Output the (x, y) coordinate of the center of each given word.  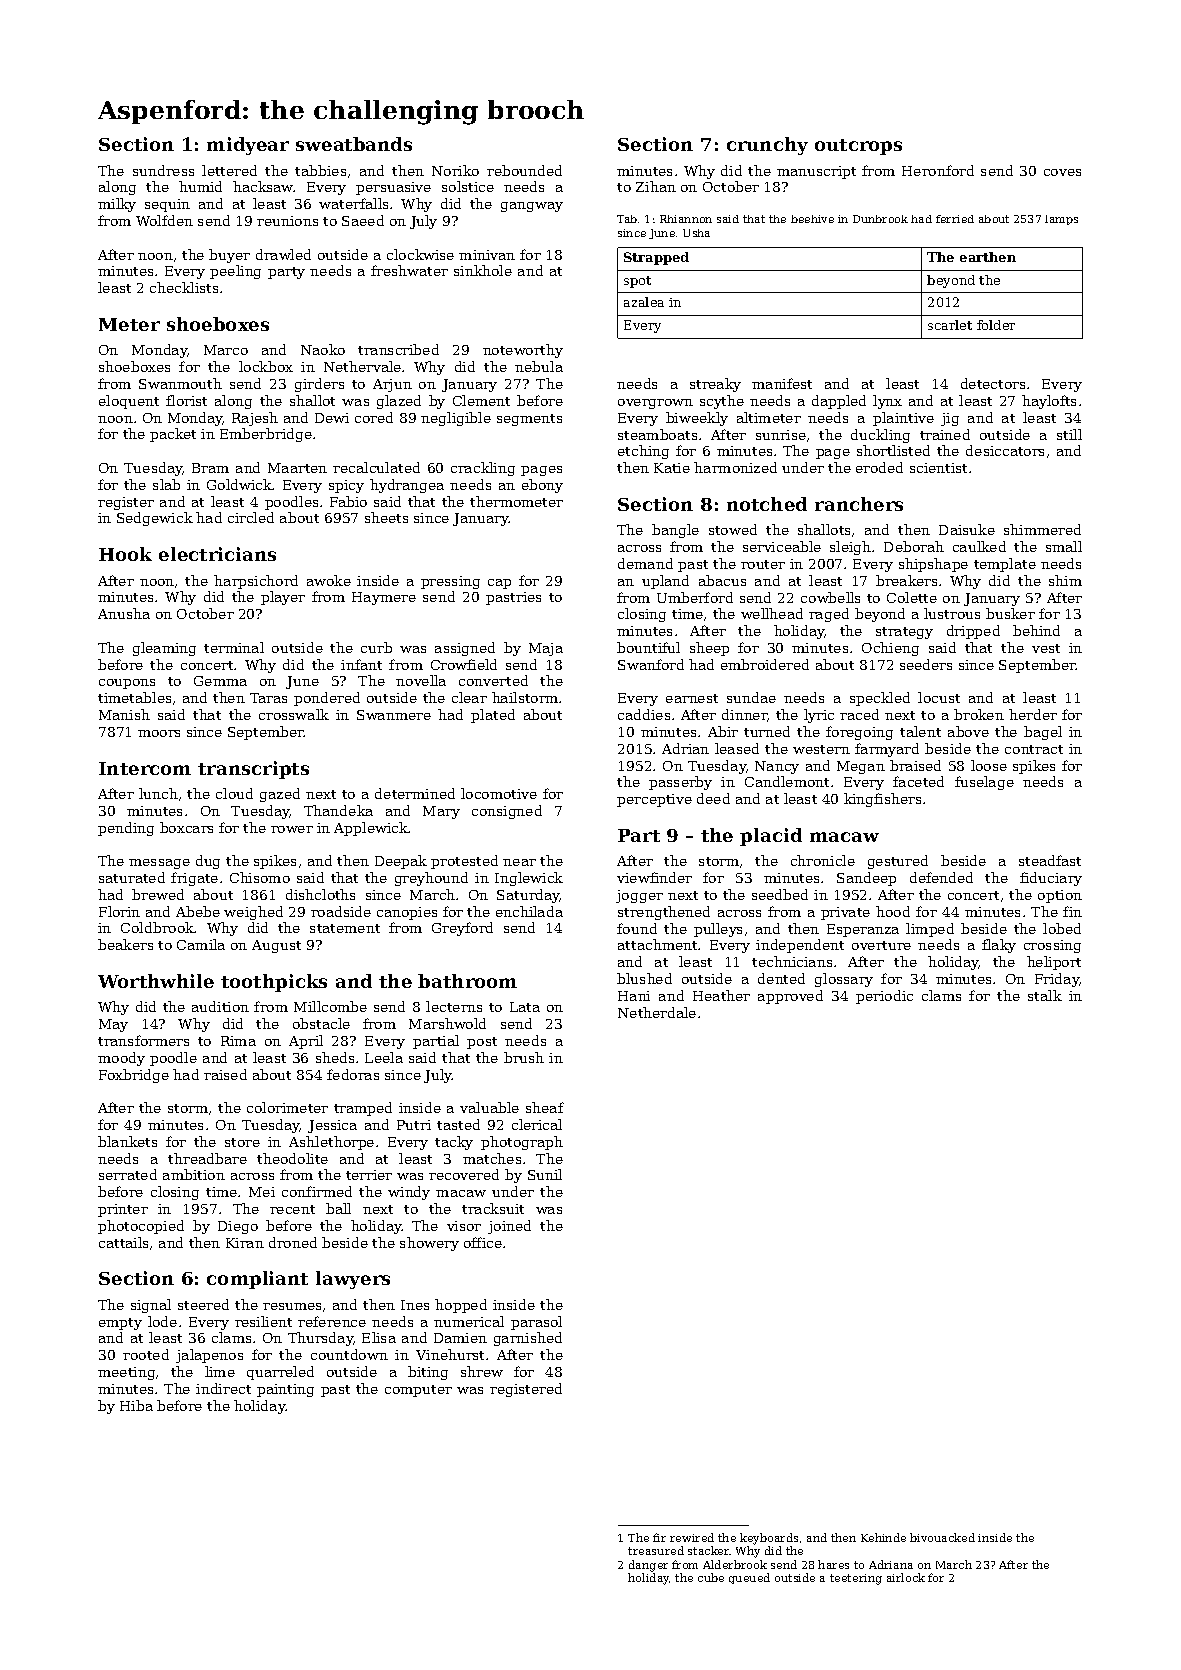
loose (989, 765)
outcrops (858, 147)
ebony (542, 486)
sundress (163, 170)
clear (469, 697)
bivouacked (942, 1537)
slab (166, 484)
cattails (123, 1242)
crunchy (767, 146)
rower (292, 829)
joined (509, 1227)
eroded (879, 467)
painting (285, 1390)
